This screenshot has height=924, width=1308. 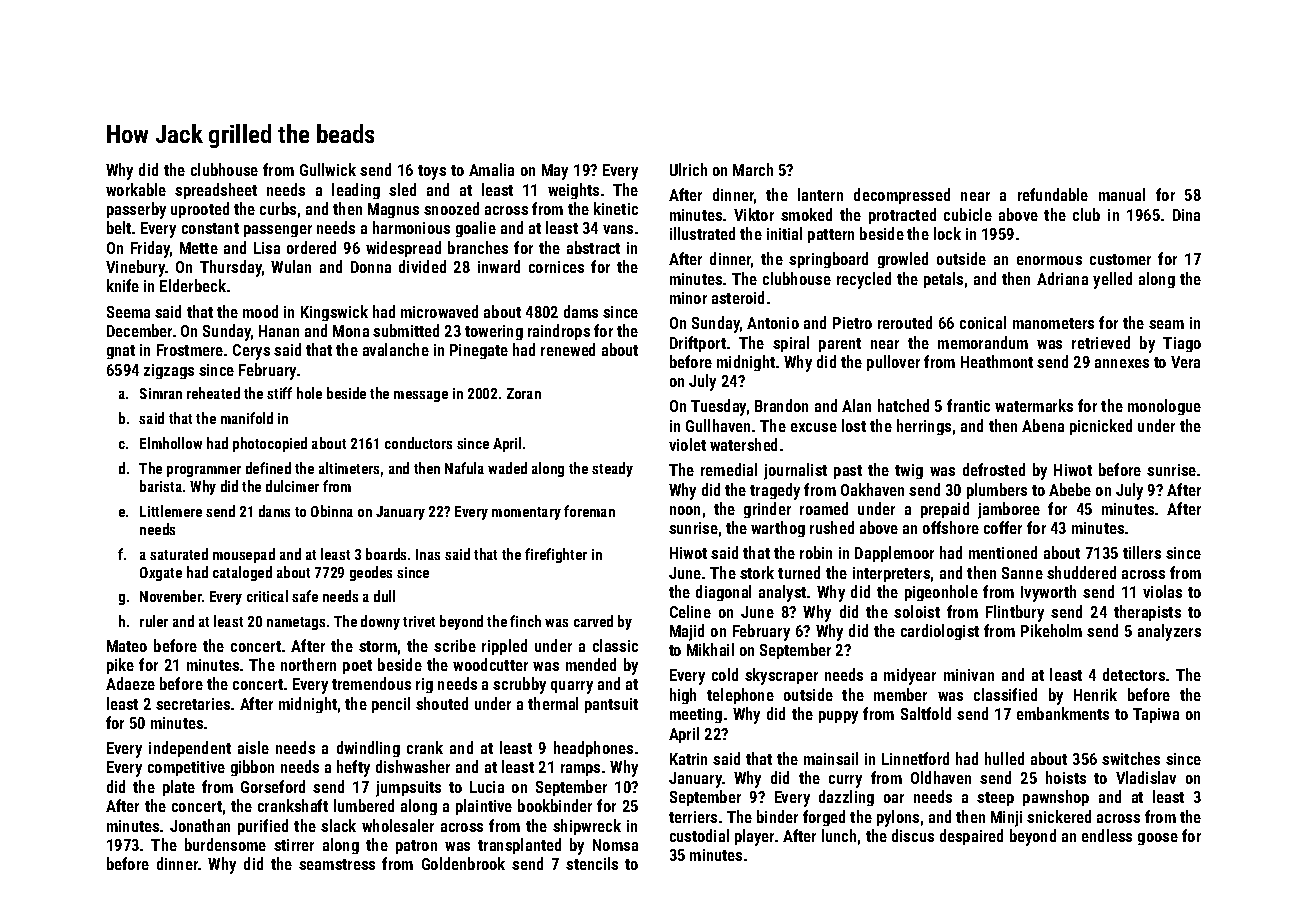 I want to click on passenger, so click(x=278, y=231).
